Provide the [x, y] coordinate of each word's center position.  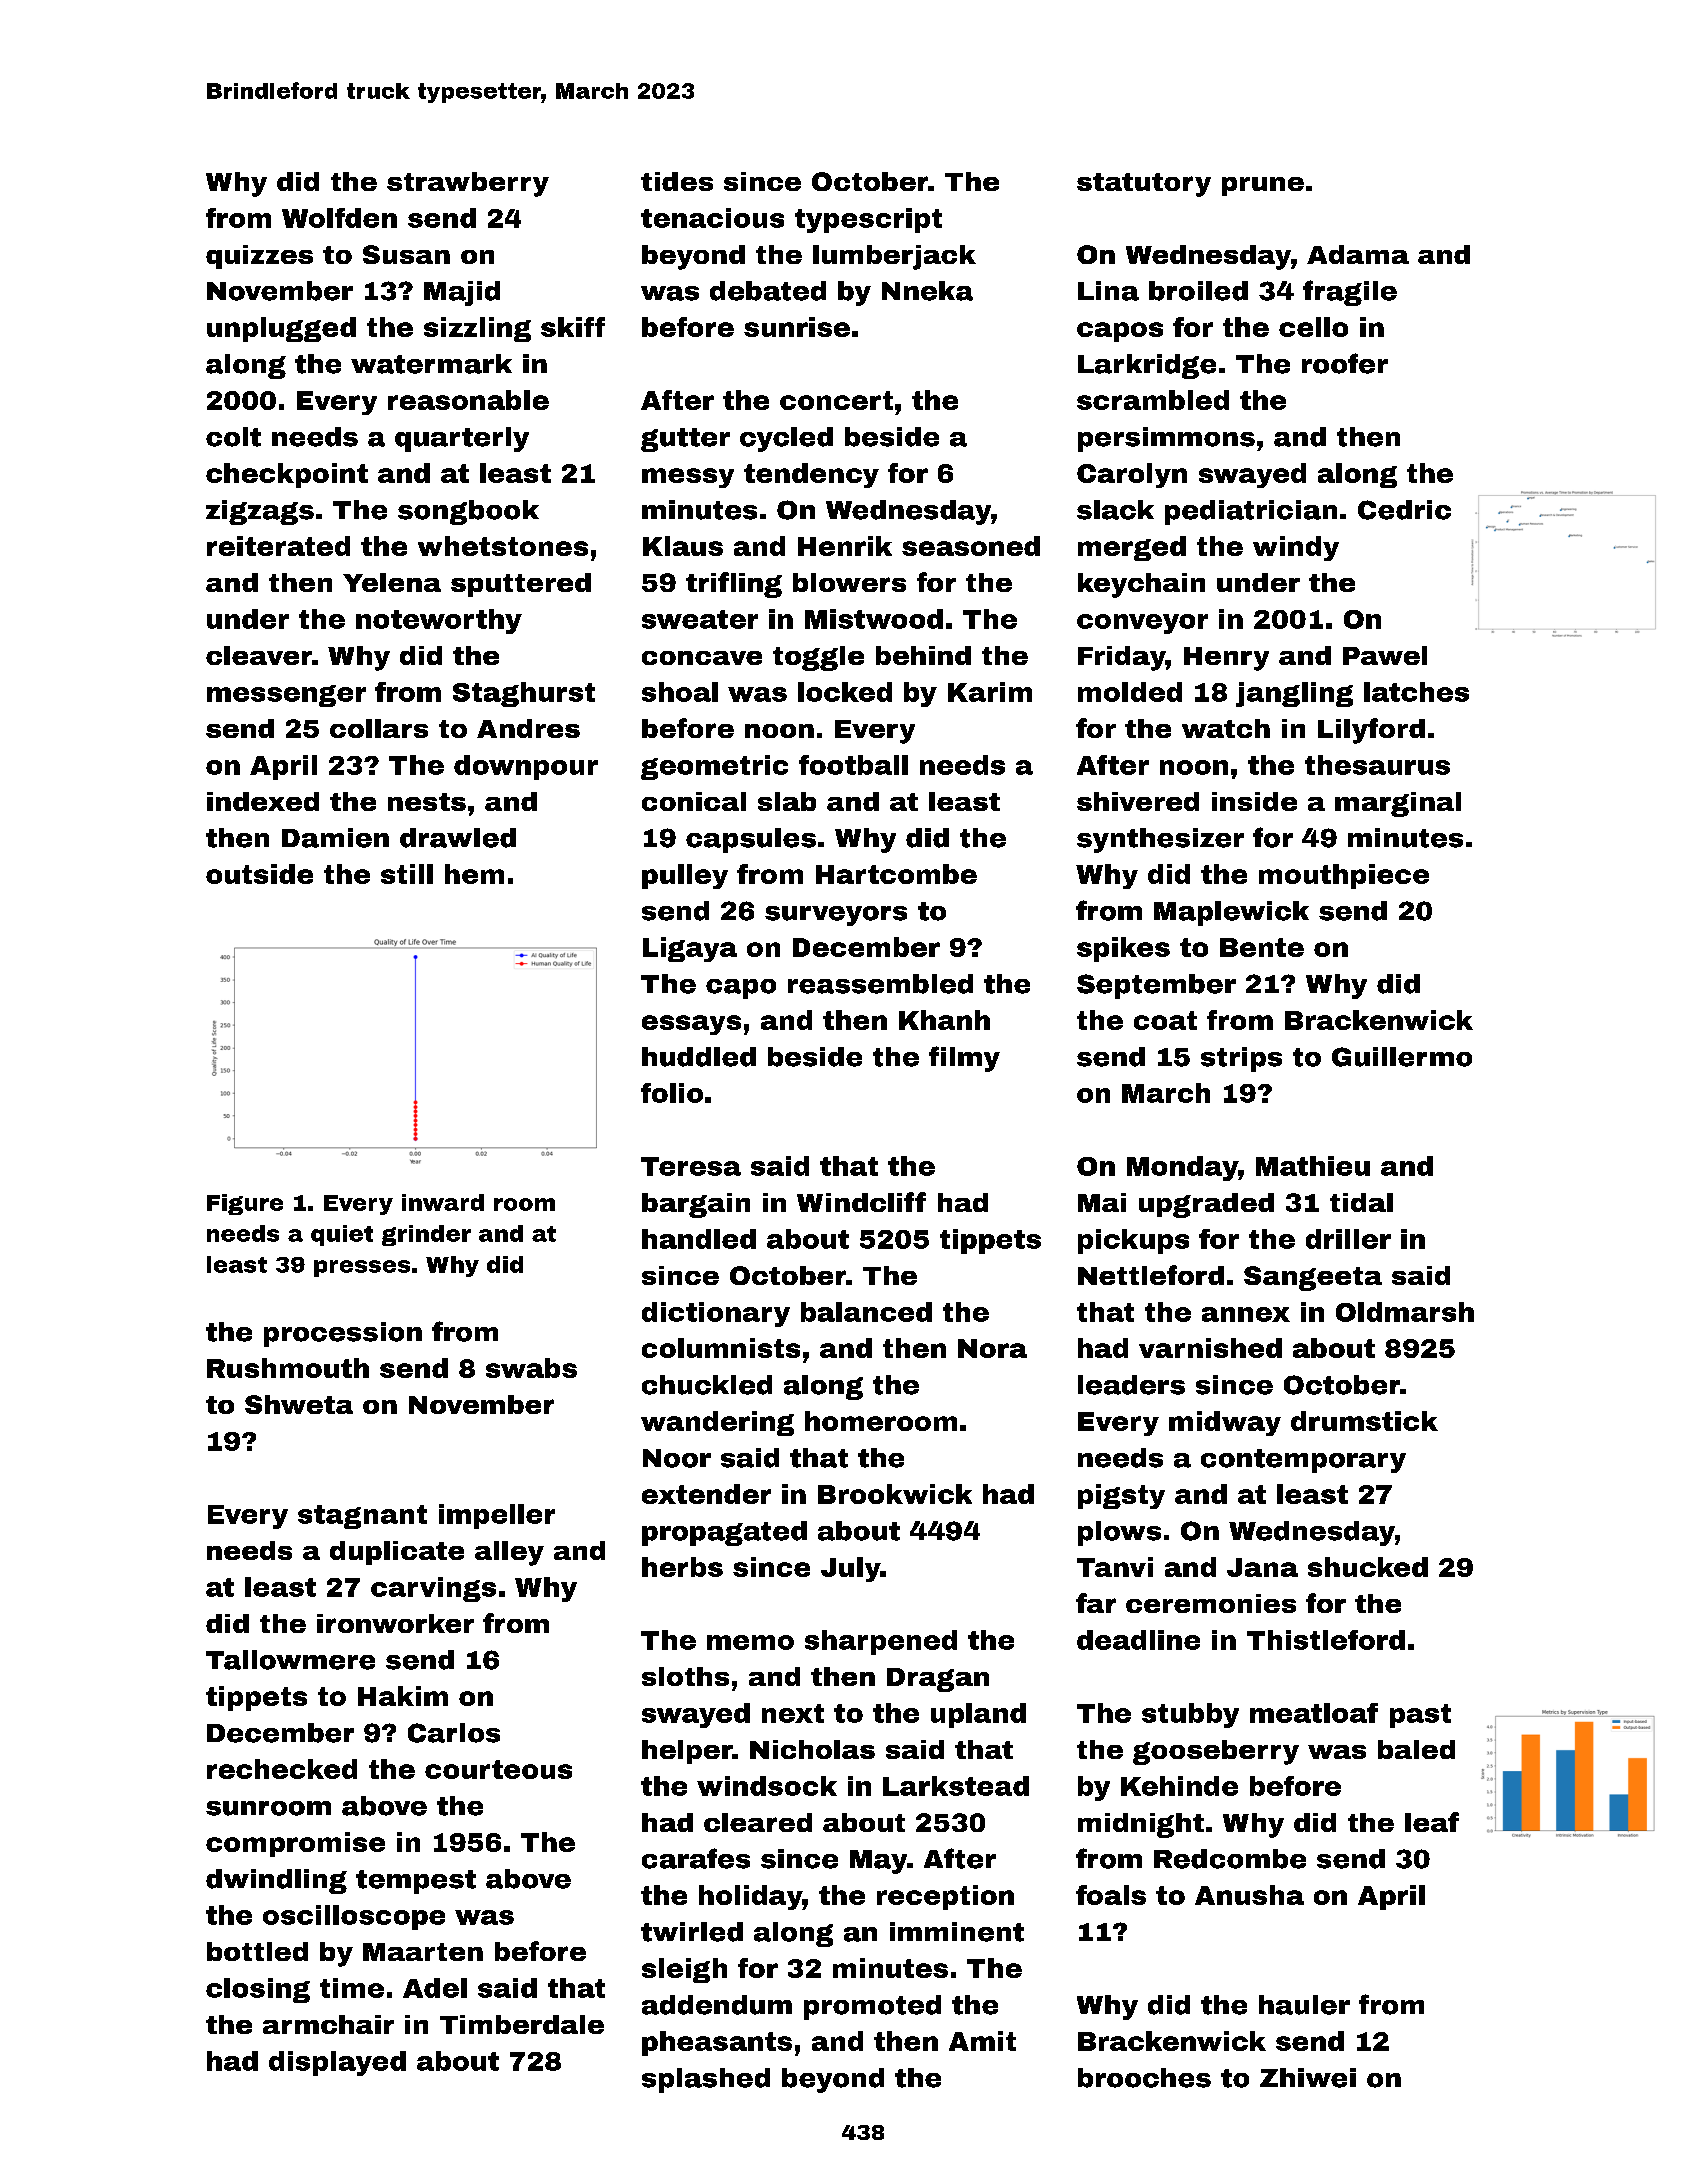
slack [1115, 510]
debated [768, 291]
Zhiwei [1308, 2078]
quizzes [259, 257]
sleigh [684, 1970]
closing [258, 1990]
